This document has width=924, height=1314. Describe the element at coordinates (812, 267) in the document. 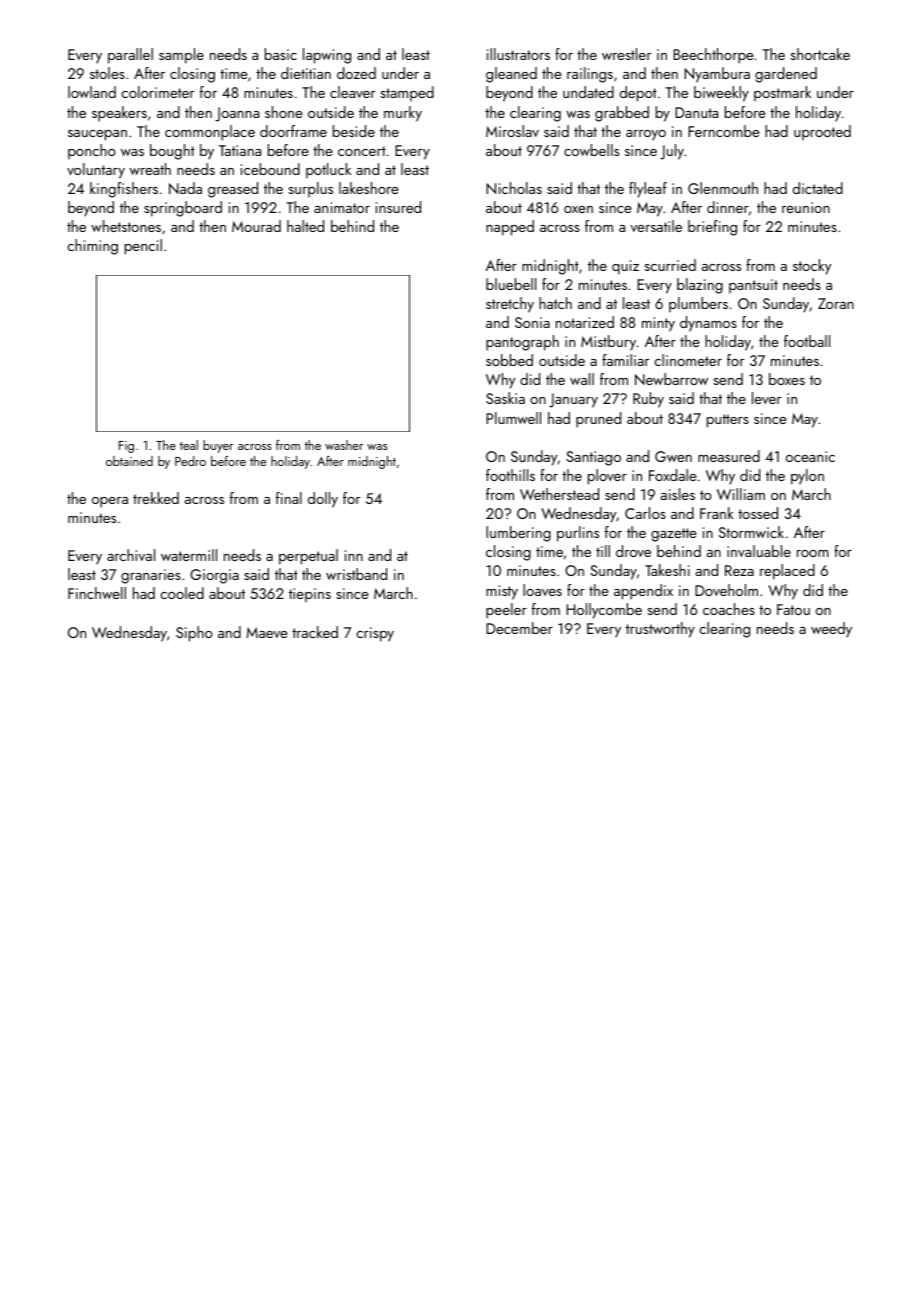

I see `stocky` at that location.
